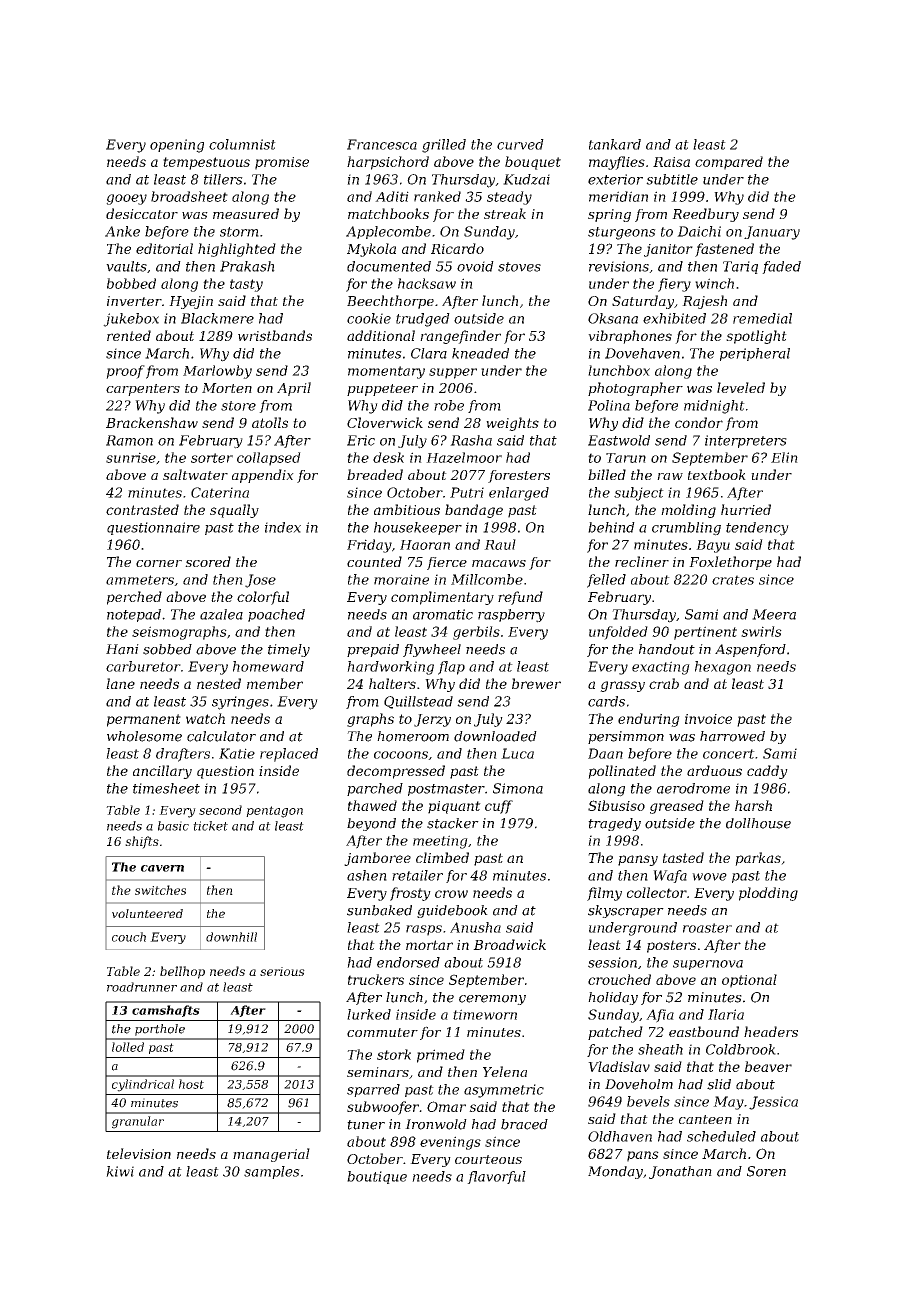  What do you see at coordinates (283, 527) in the page?
I see `index` at bounding box center [283, 527].
